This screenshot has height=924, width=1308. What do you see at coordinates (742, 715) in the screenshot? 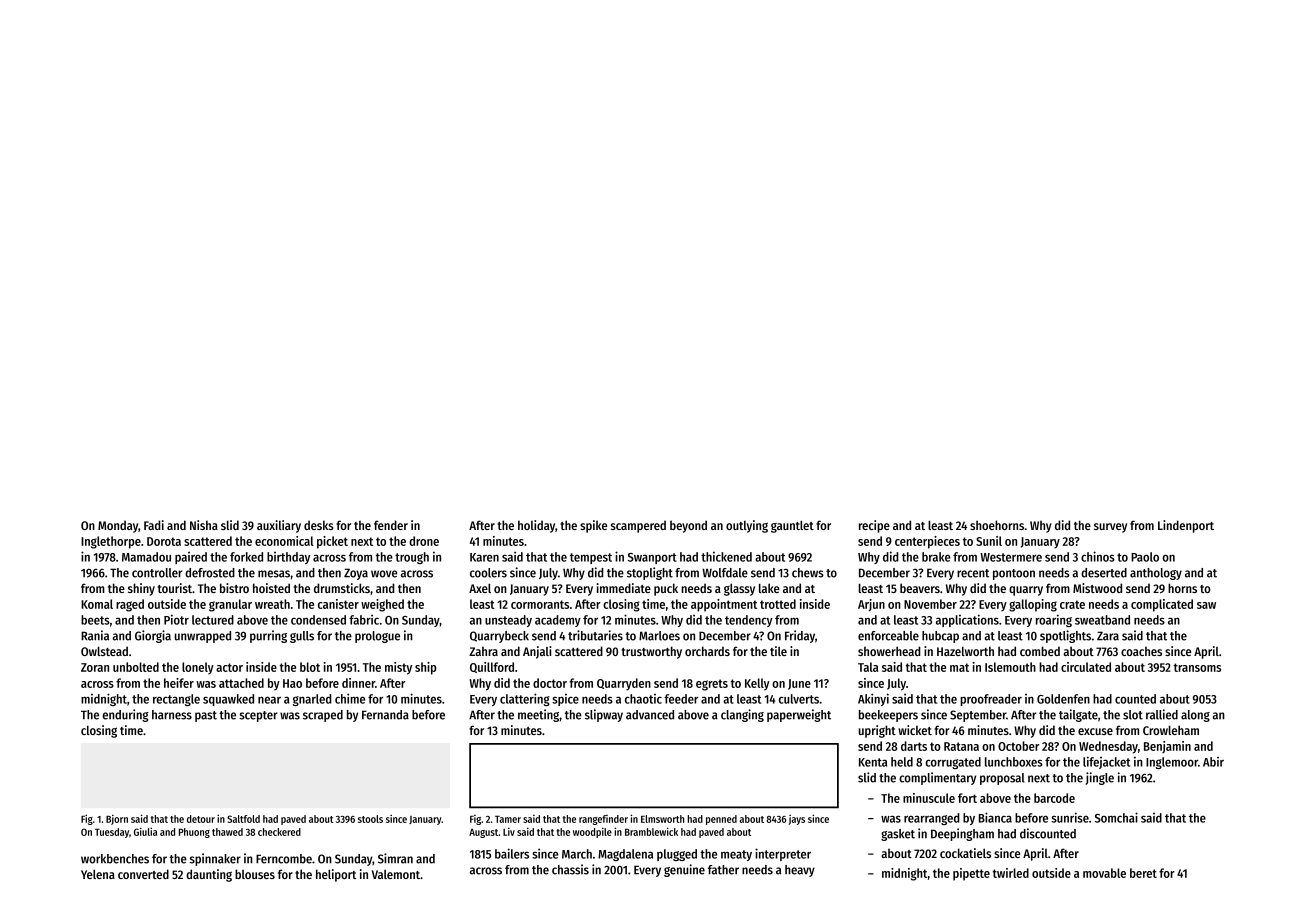
I see `clanging` at bounding box center [742, 715].
